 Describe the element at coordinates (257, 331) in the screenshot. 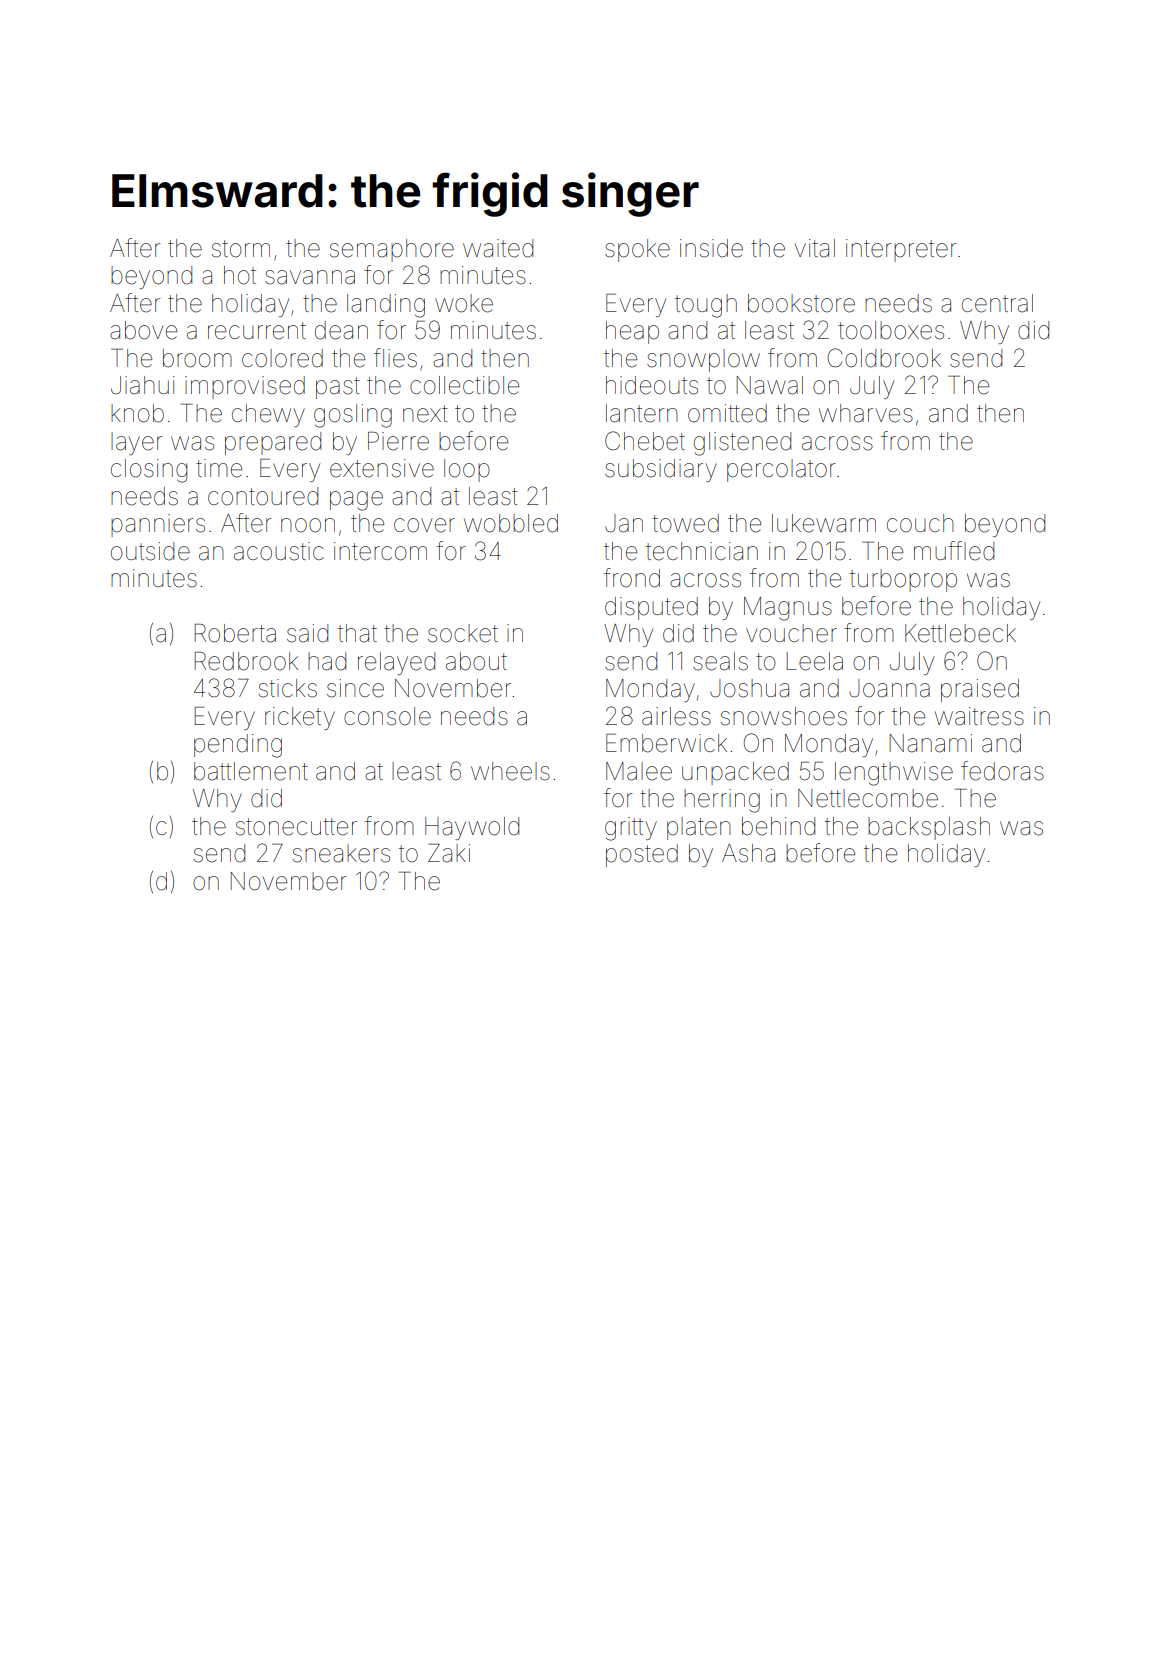

I see `recurrent` at that location.
